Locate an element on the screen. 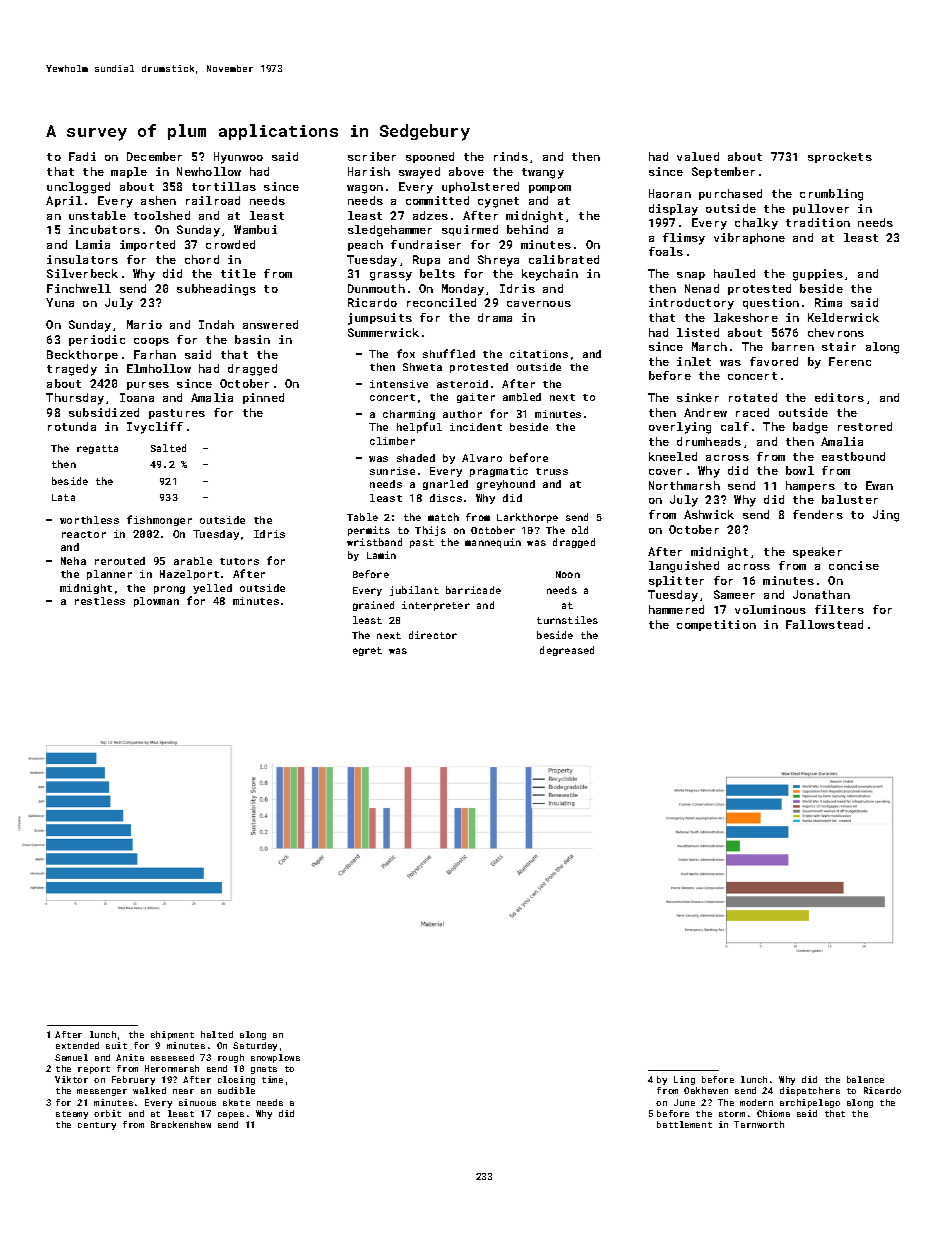 The height and width of the screenshot is (1233, 952). shipment is located at coordinates (172, 1035).
